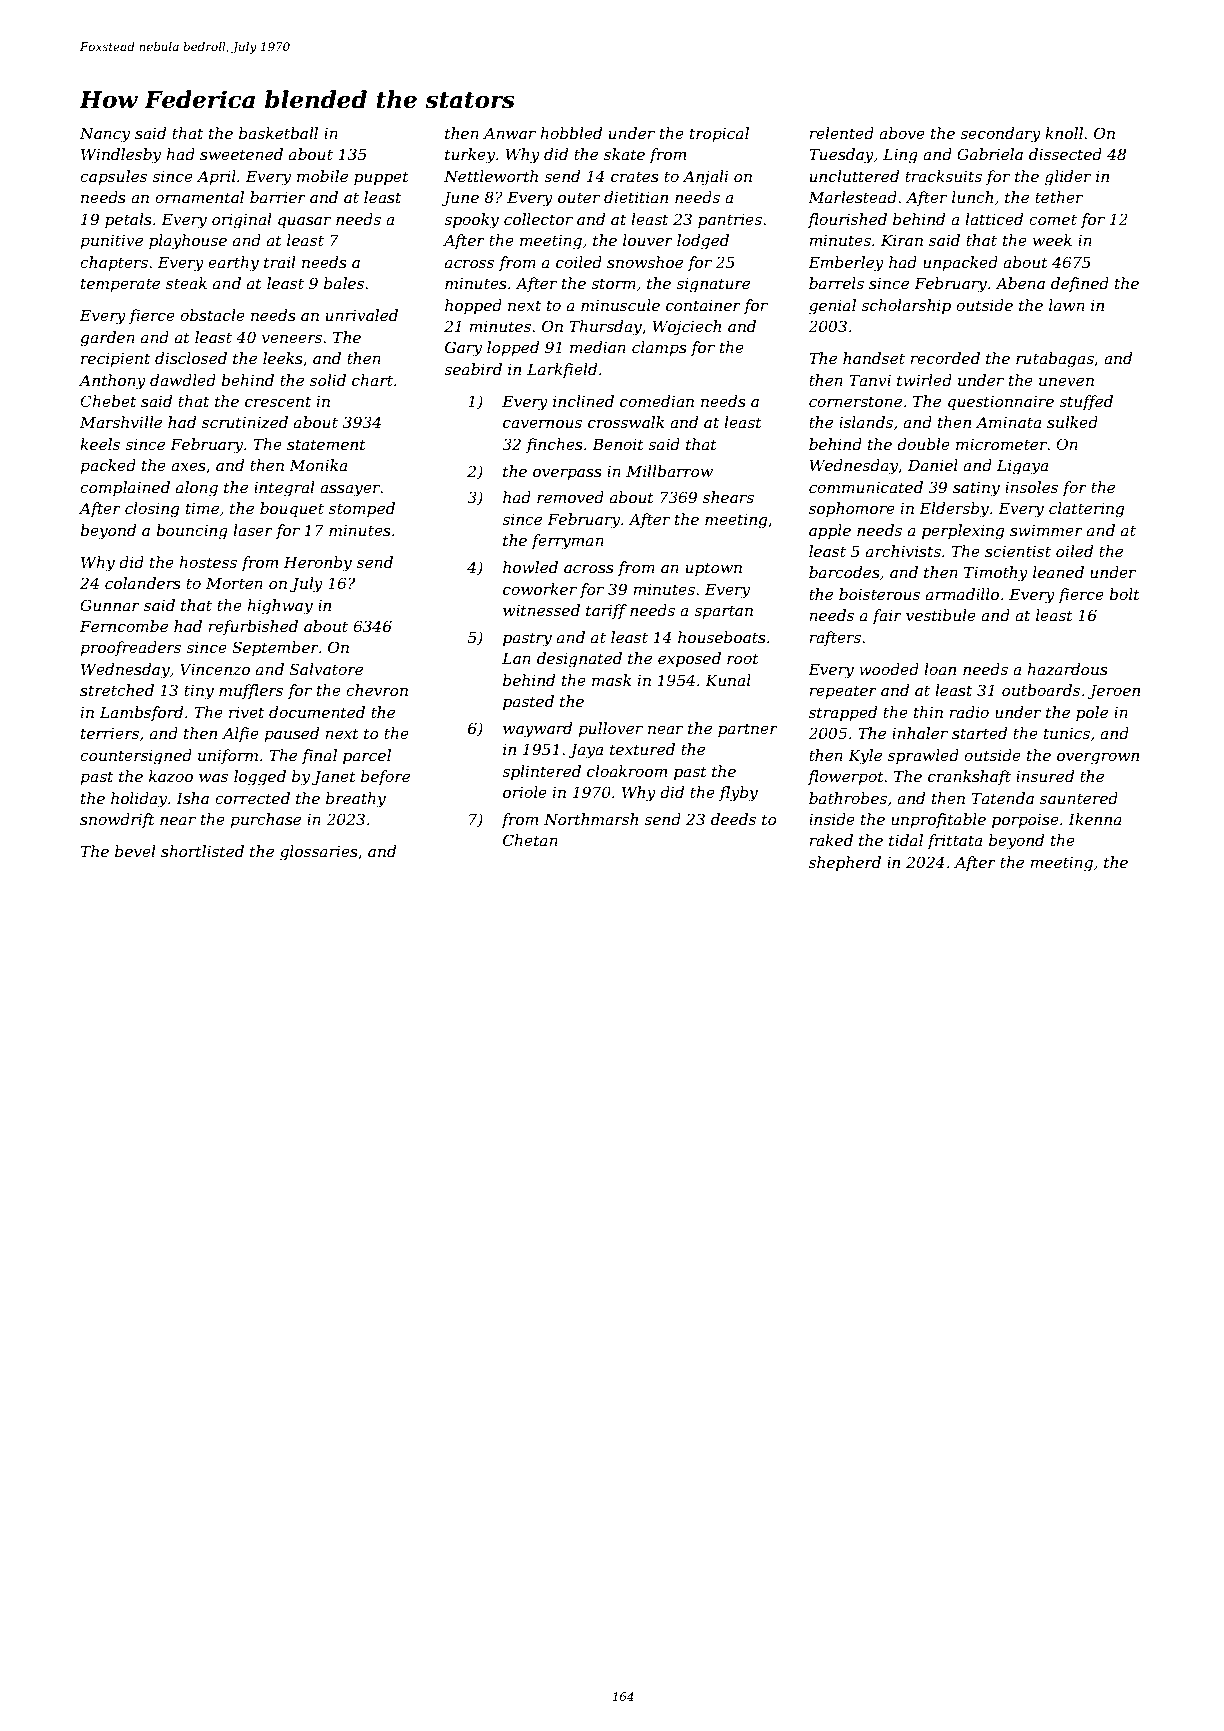 The height and width of the document is (1731, 1224). I want to click on finches, so click(554, 445).
